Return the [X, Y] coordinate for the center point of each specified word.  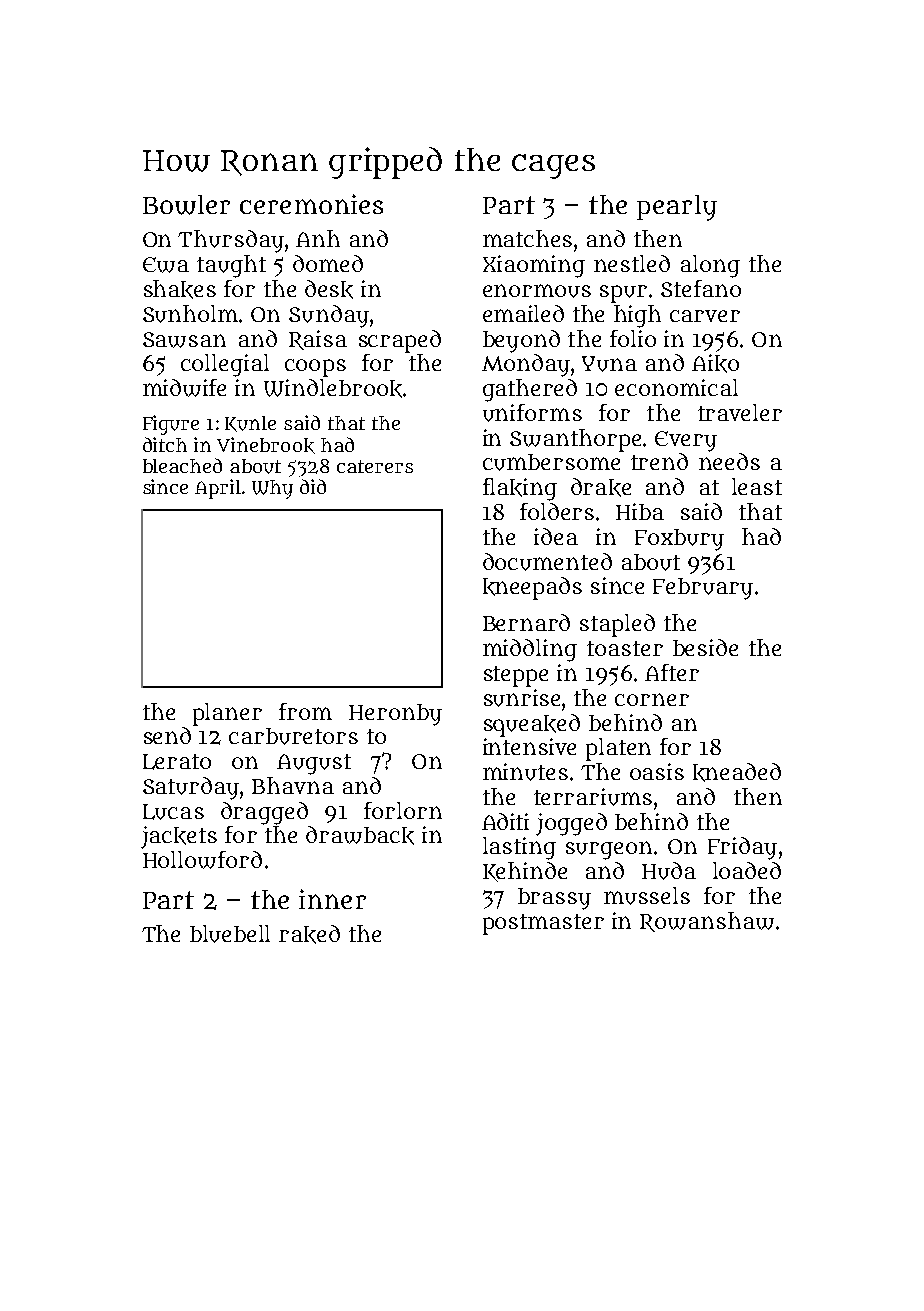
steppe [516, 676]
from [305, 711]
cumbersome [551, 462]
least [757, 486]
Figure [171, 425]
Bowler [186, 205]
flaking [520, 489]
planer [227, 714]
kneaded [737, 772]
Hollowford [202, 860]
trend [659, 461]
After [672, 672]
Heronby [395, 715]
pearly [677, 208]
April [218, 489]
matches [527, 238]
